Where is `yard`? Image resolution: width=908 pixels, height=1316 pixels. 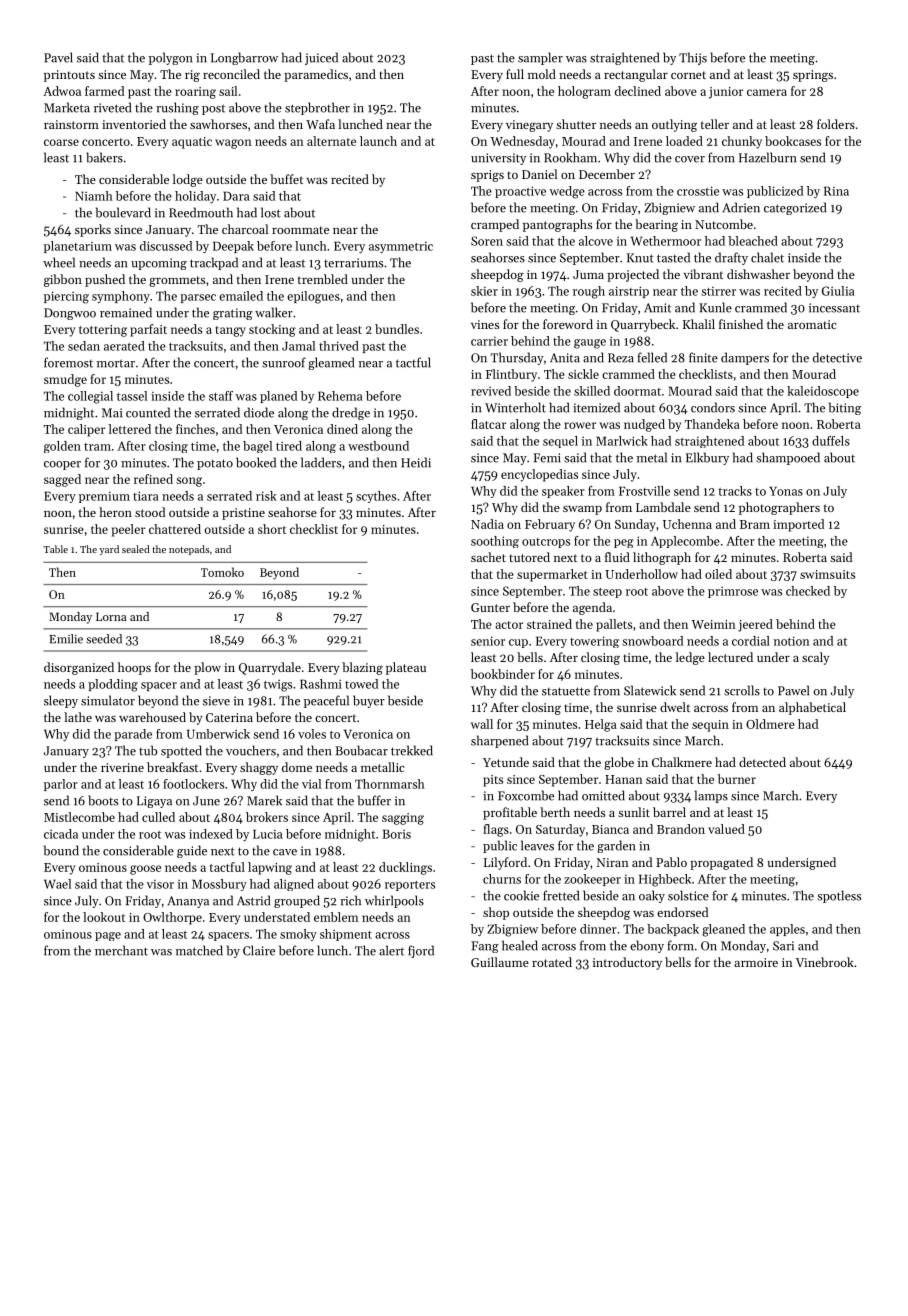 yard is located at coordinates (109, 550).
